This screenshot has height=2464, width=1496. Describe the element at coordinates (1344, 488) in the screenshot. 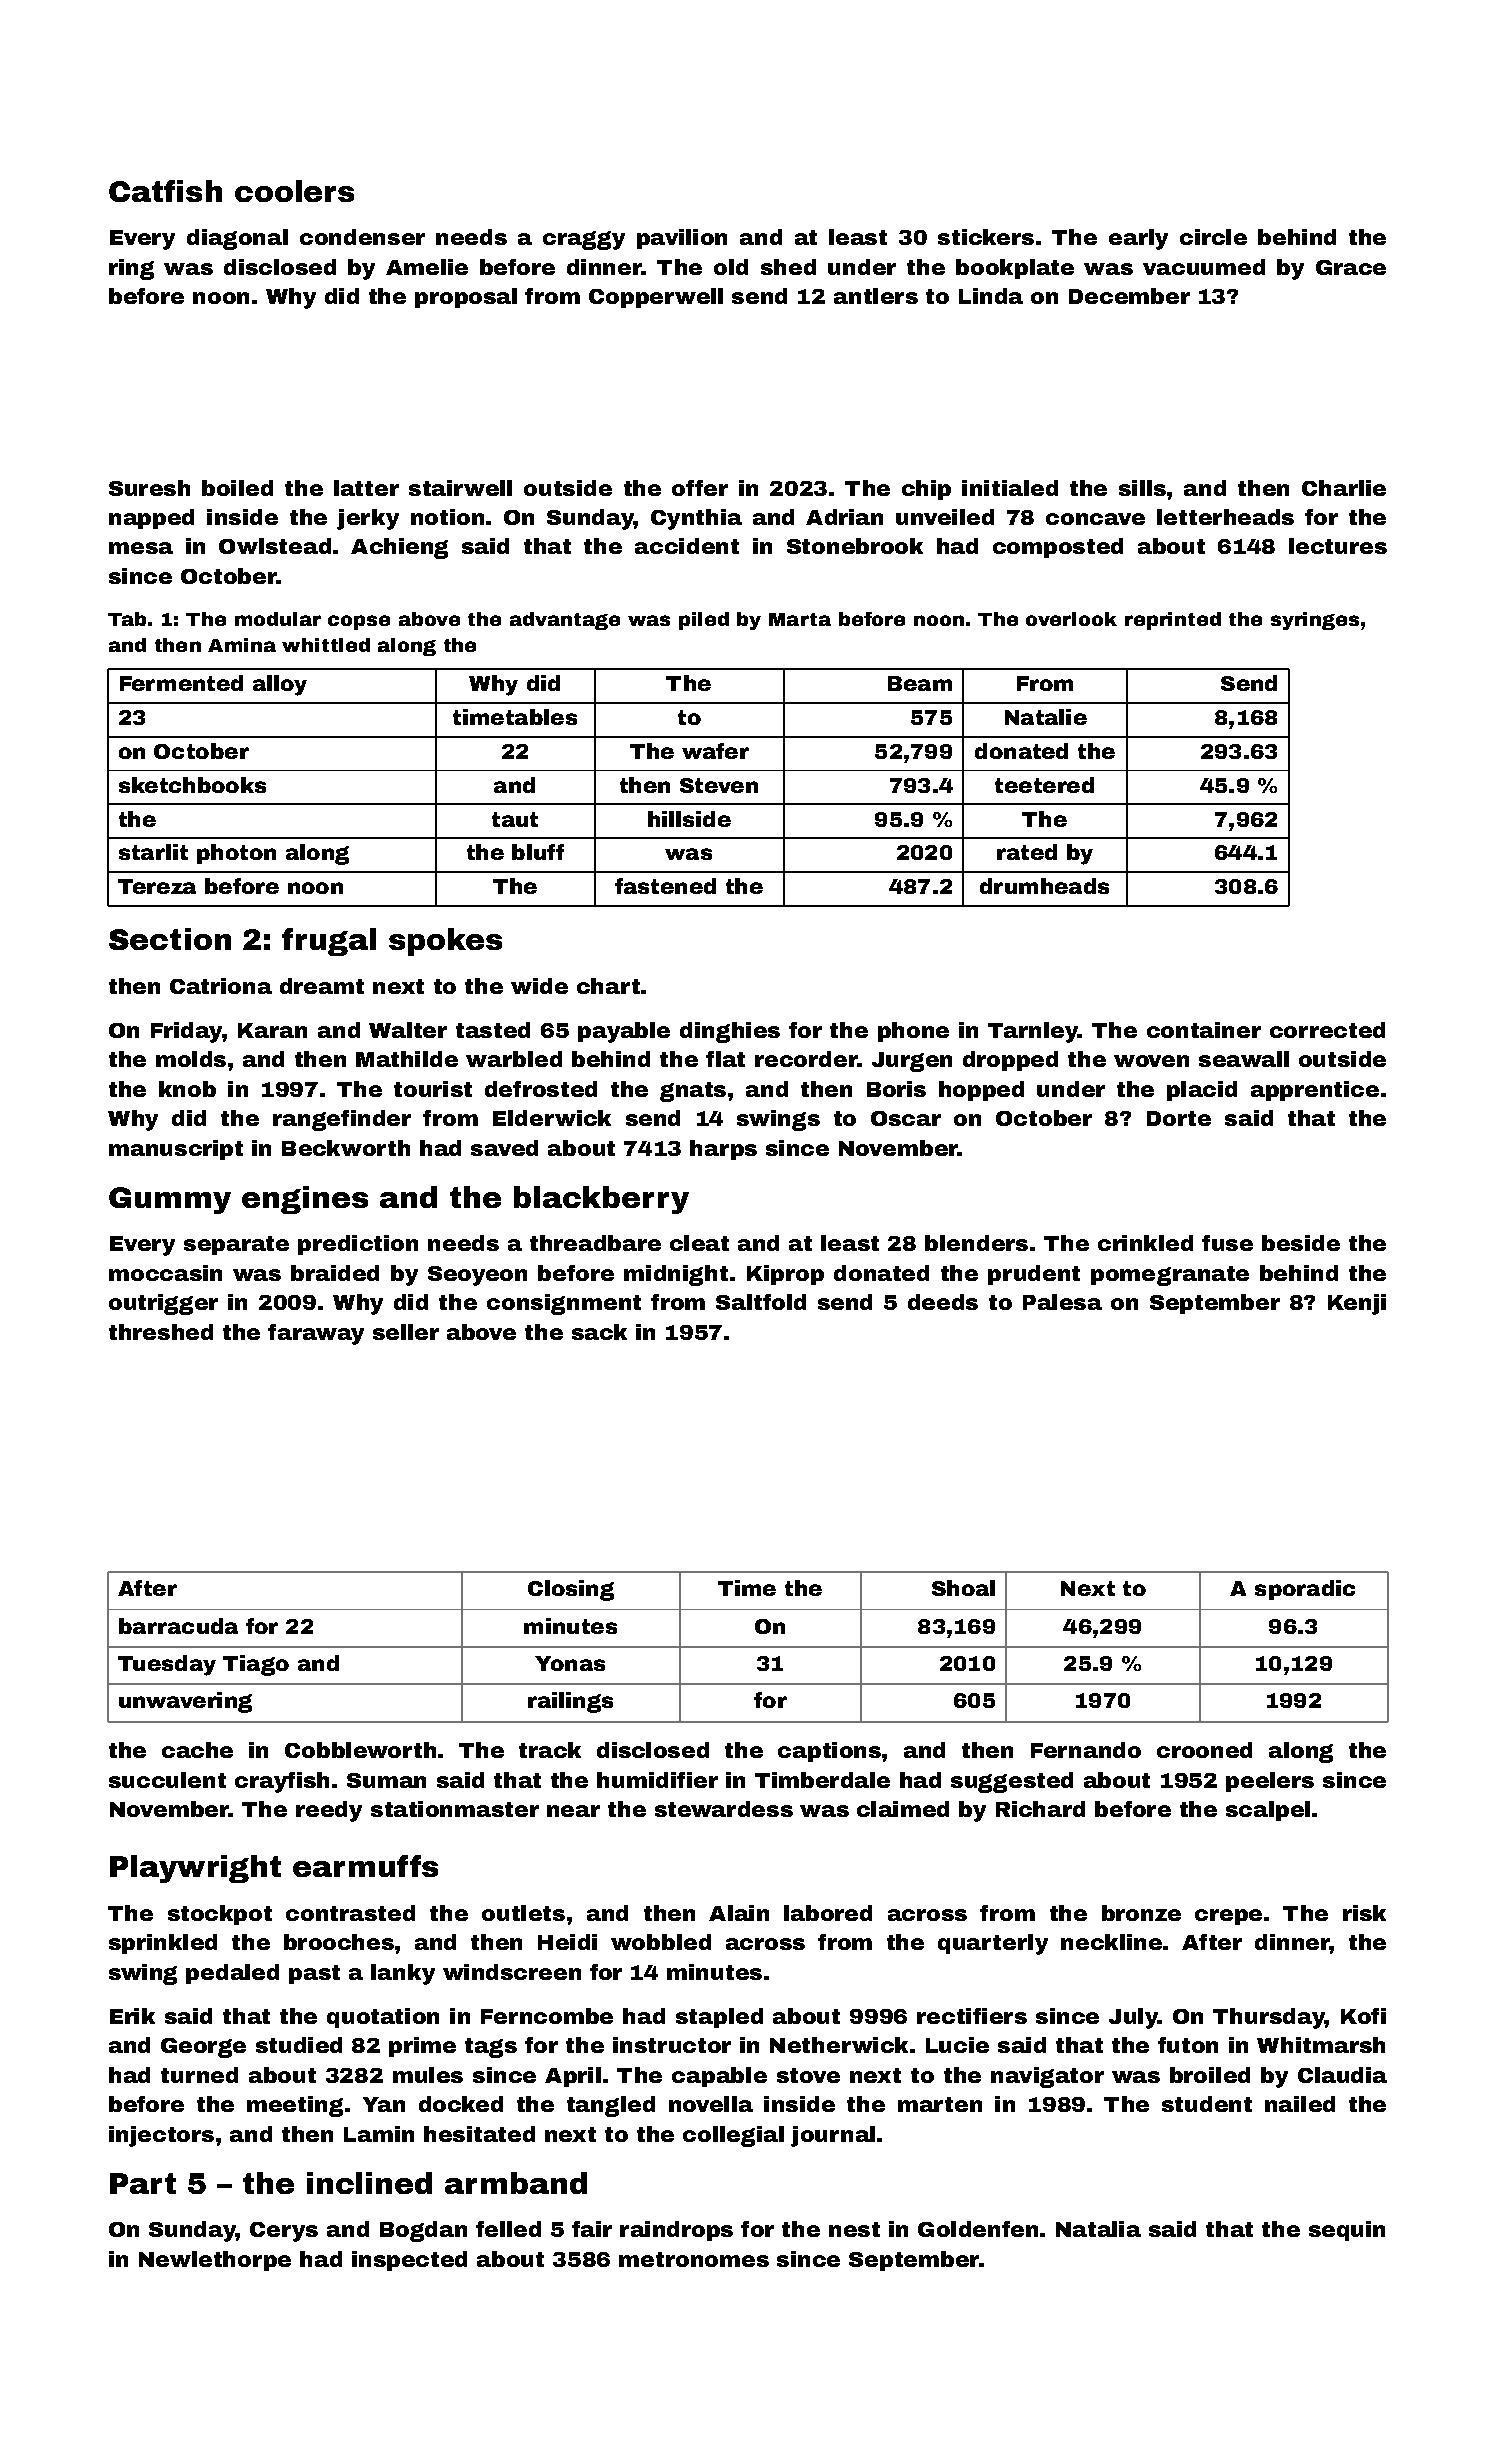

I see `Charlie` at that location.
